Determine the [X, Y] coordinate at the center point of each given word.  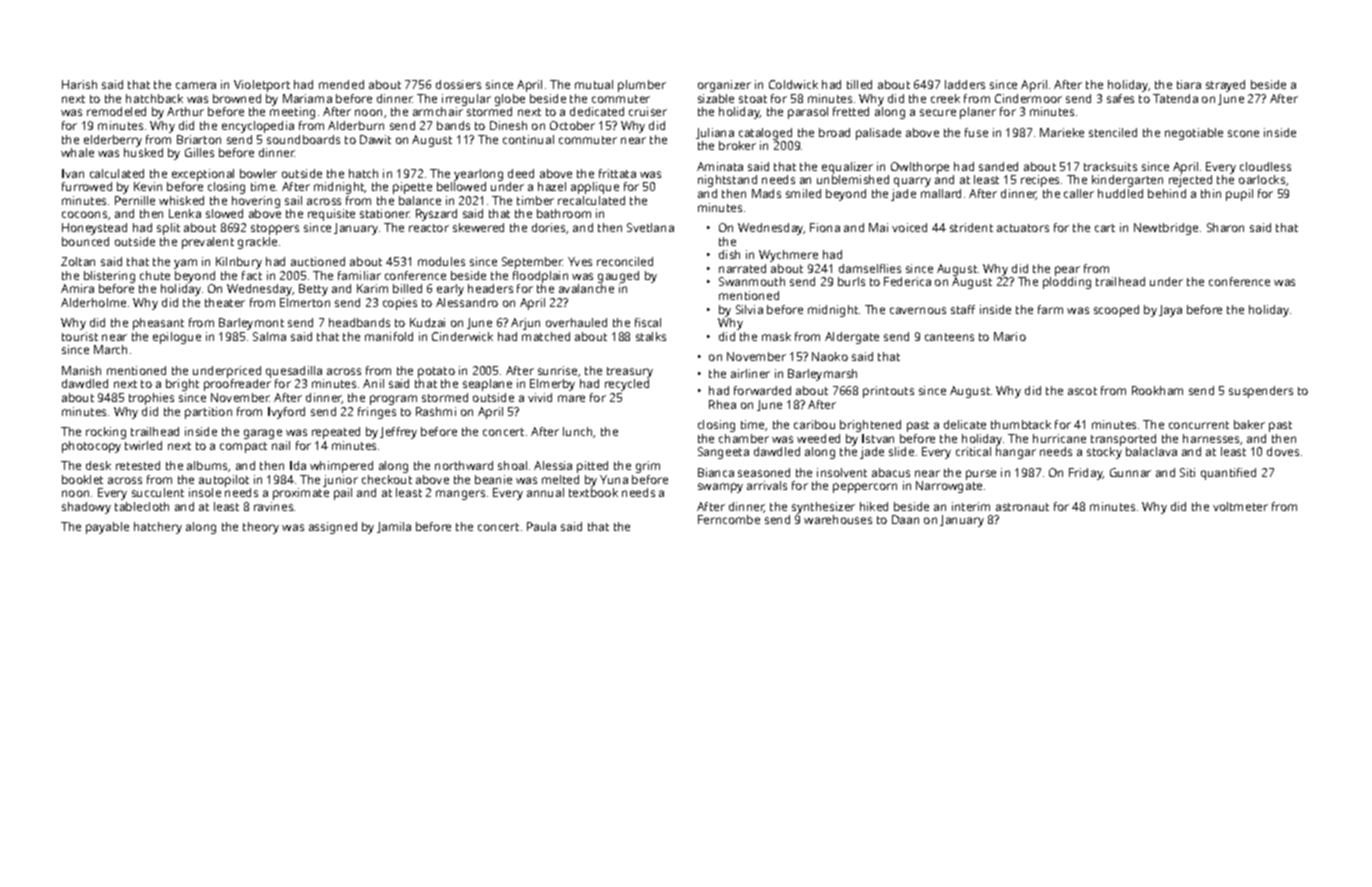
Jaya [1170, 311]
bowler [258, 173]
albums [208, 466]
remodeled [116, 111]
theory [261, 528]
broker [737, 145]
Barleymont [251, 324]
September [532, 263]
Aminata [720, 166]
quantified [1228, 474]
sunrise [557, 370]
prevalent [208, 243]
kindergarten [1127, 181]
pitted [592, 467]
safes [1120, 98]
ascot [1082, 391]
